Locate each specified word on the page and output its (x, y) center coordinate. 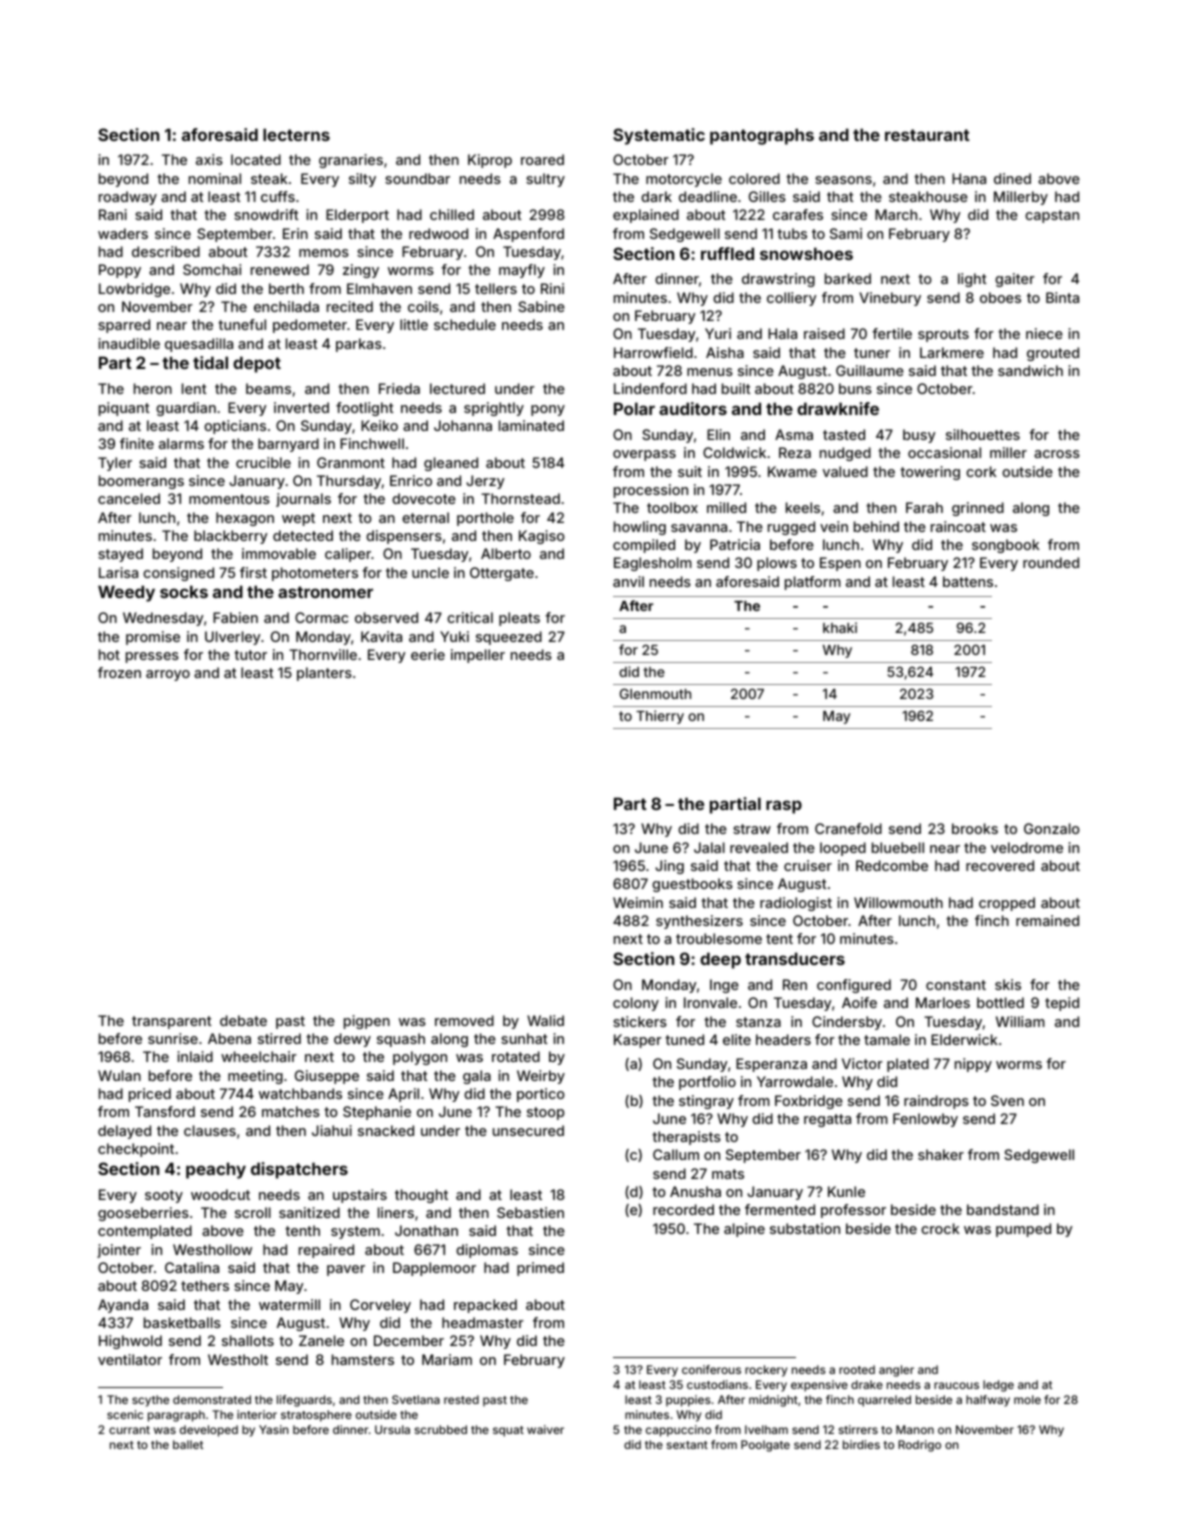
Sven (1007, 1100)
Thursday (349, 482)
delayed (124, 1132)
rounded (1051, 562)
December (409, 1340)
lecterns (296, 134)
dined (1012, 178)
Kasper (638, 1041)
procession (651, 491)
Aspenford (528, 235)
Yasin (274, 1429)
